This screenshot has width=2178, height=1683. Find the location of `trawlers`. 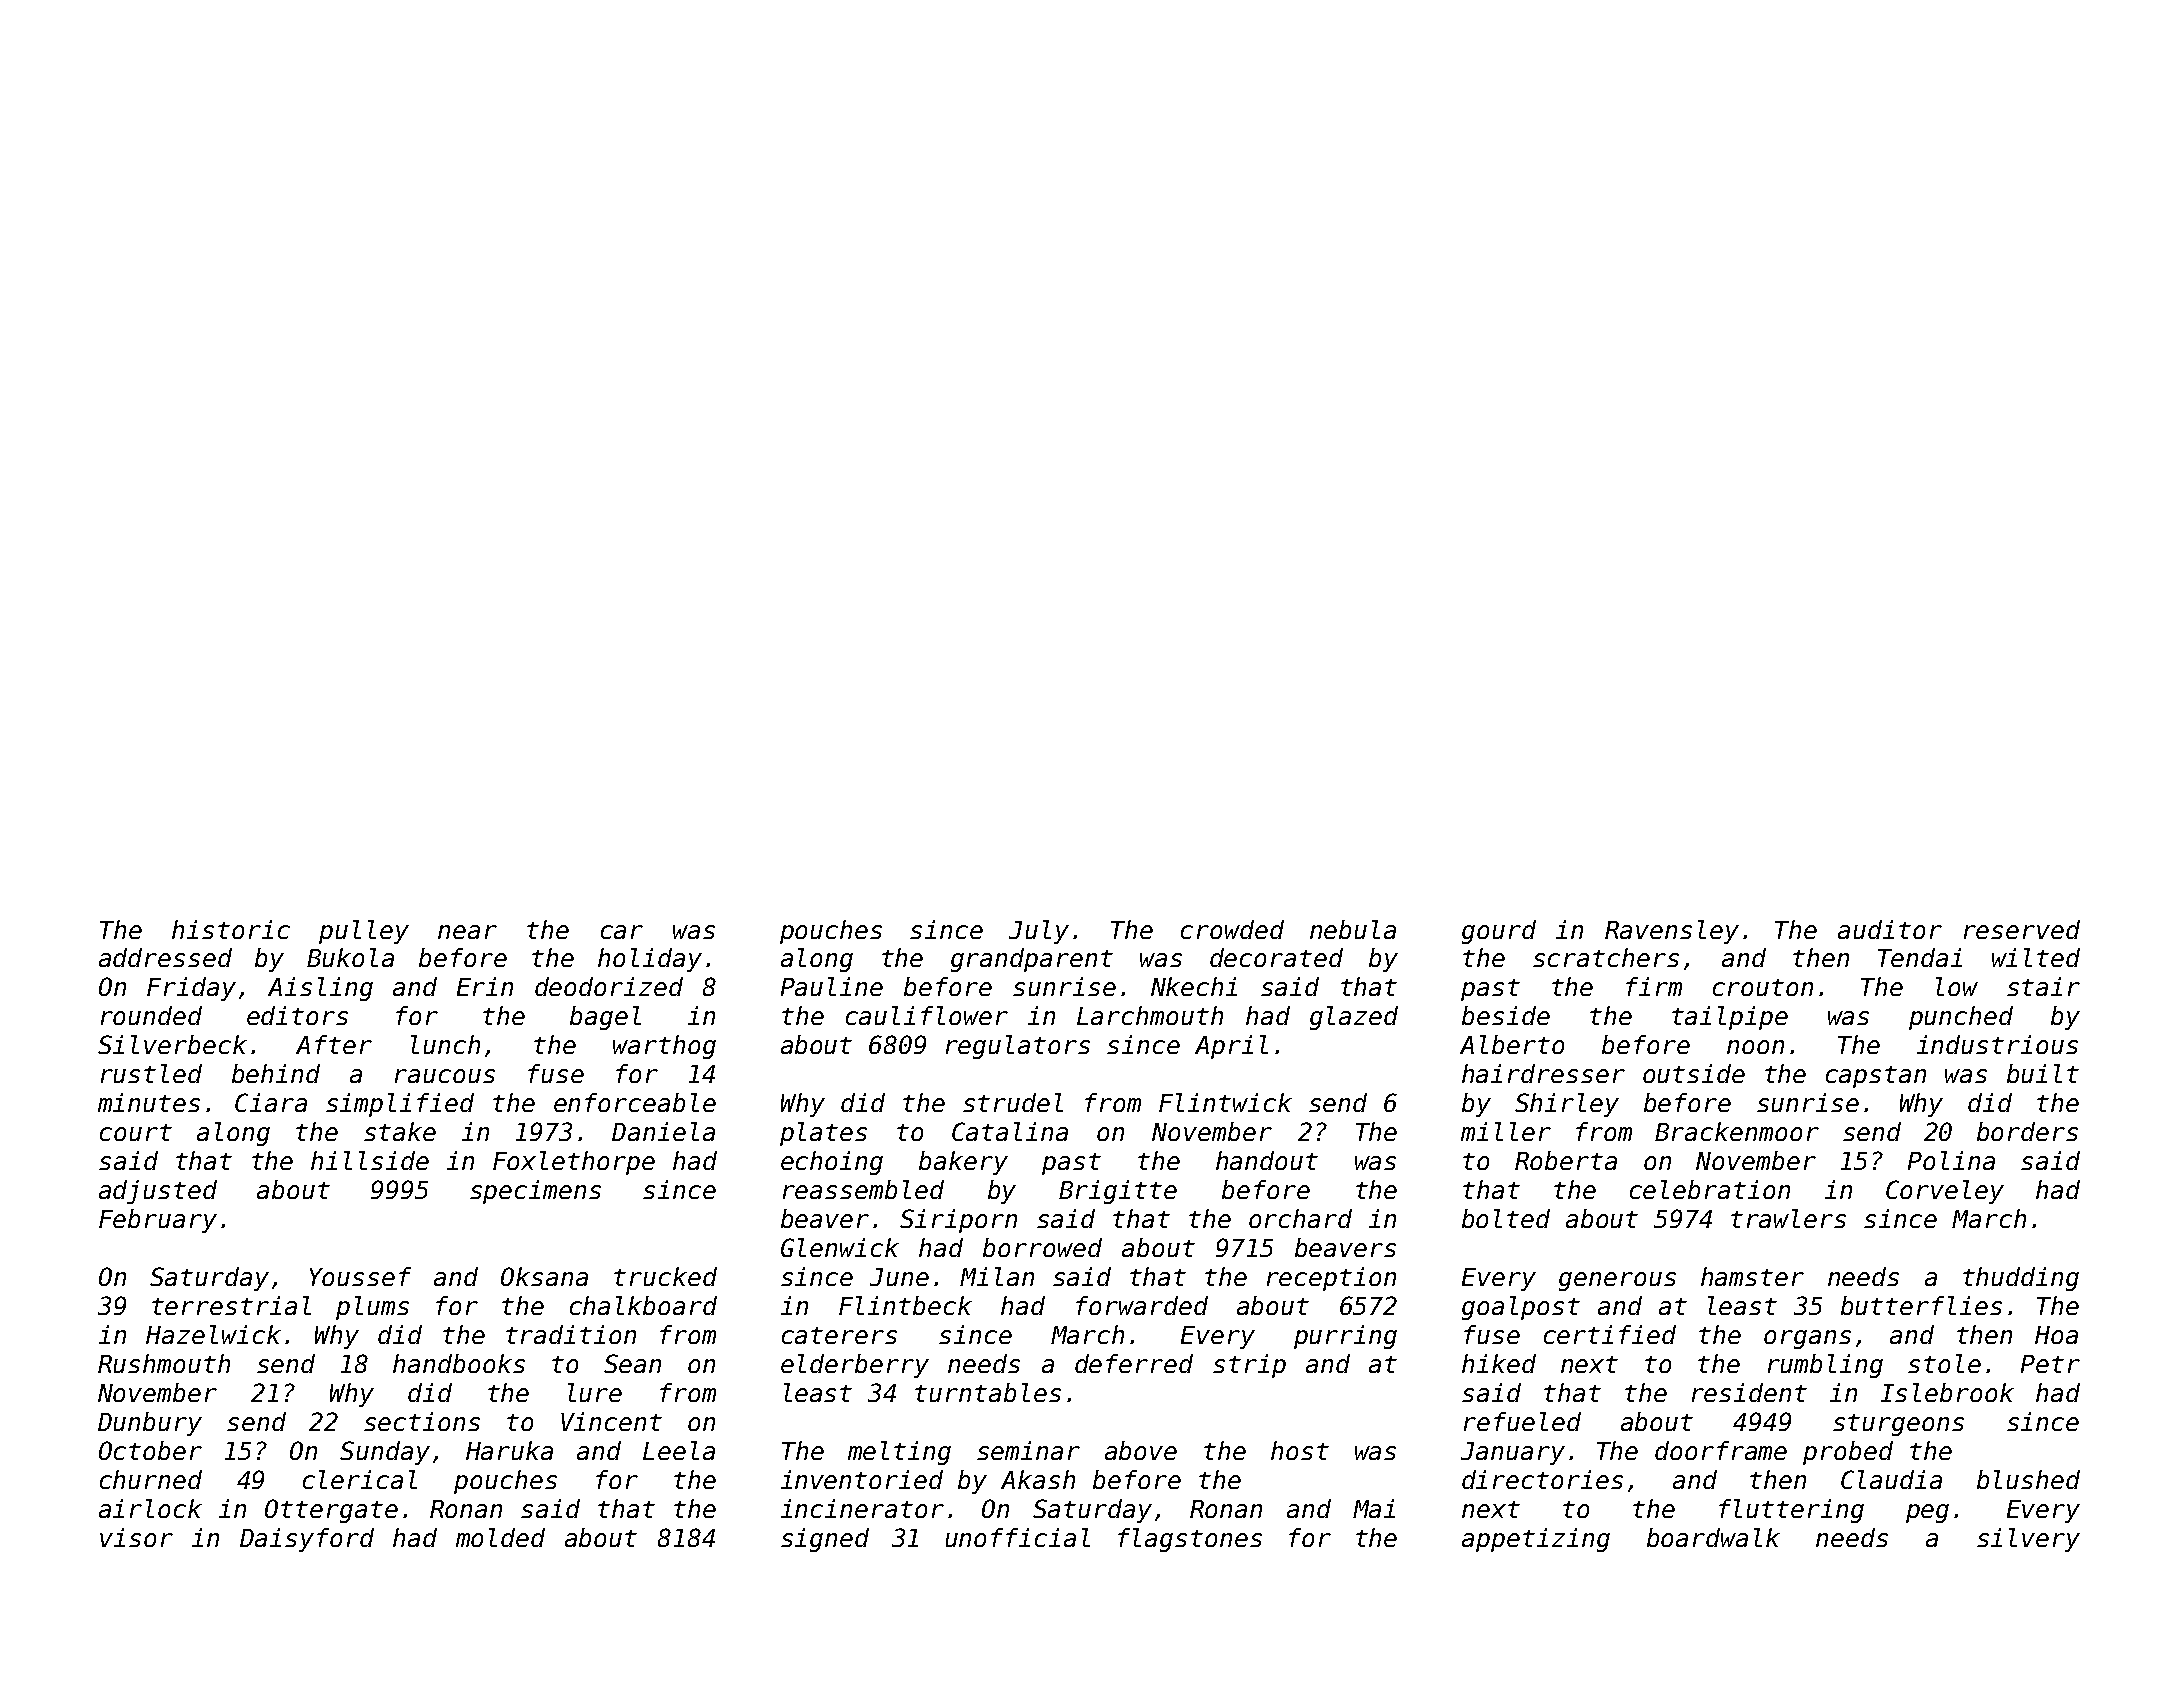

trawlers is located at coordinates (1788, 1218).
